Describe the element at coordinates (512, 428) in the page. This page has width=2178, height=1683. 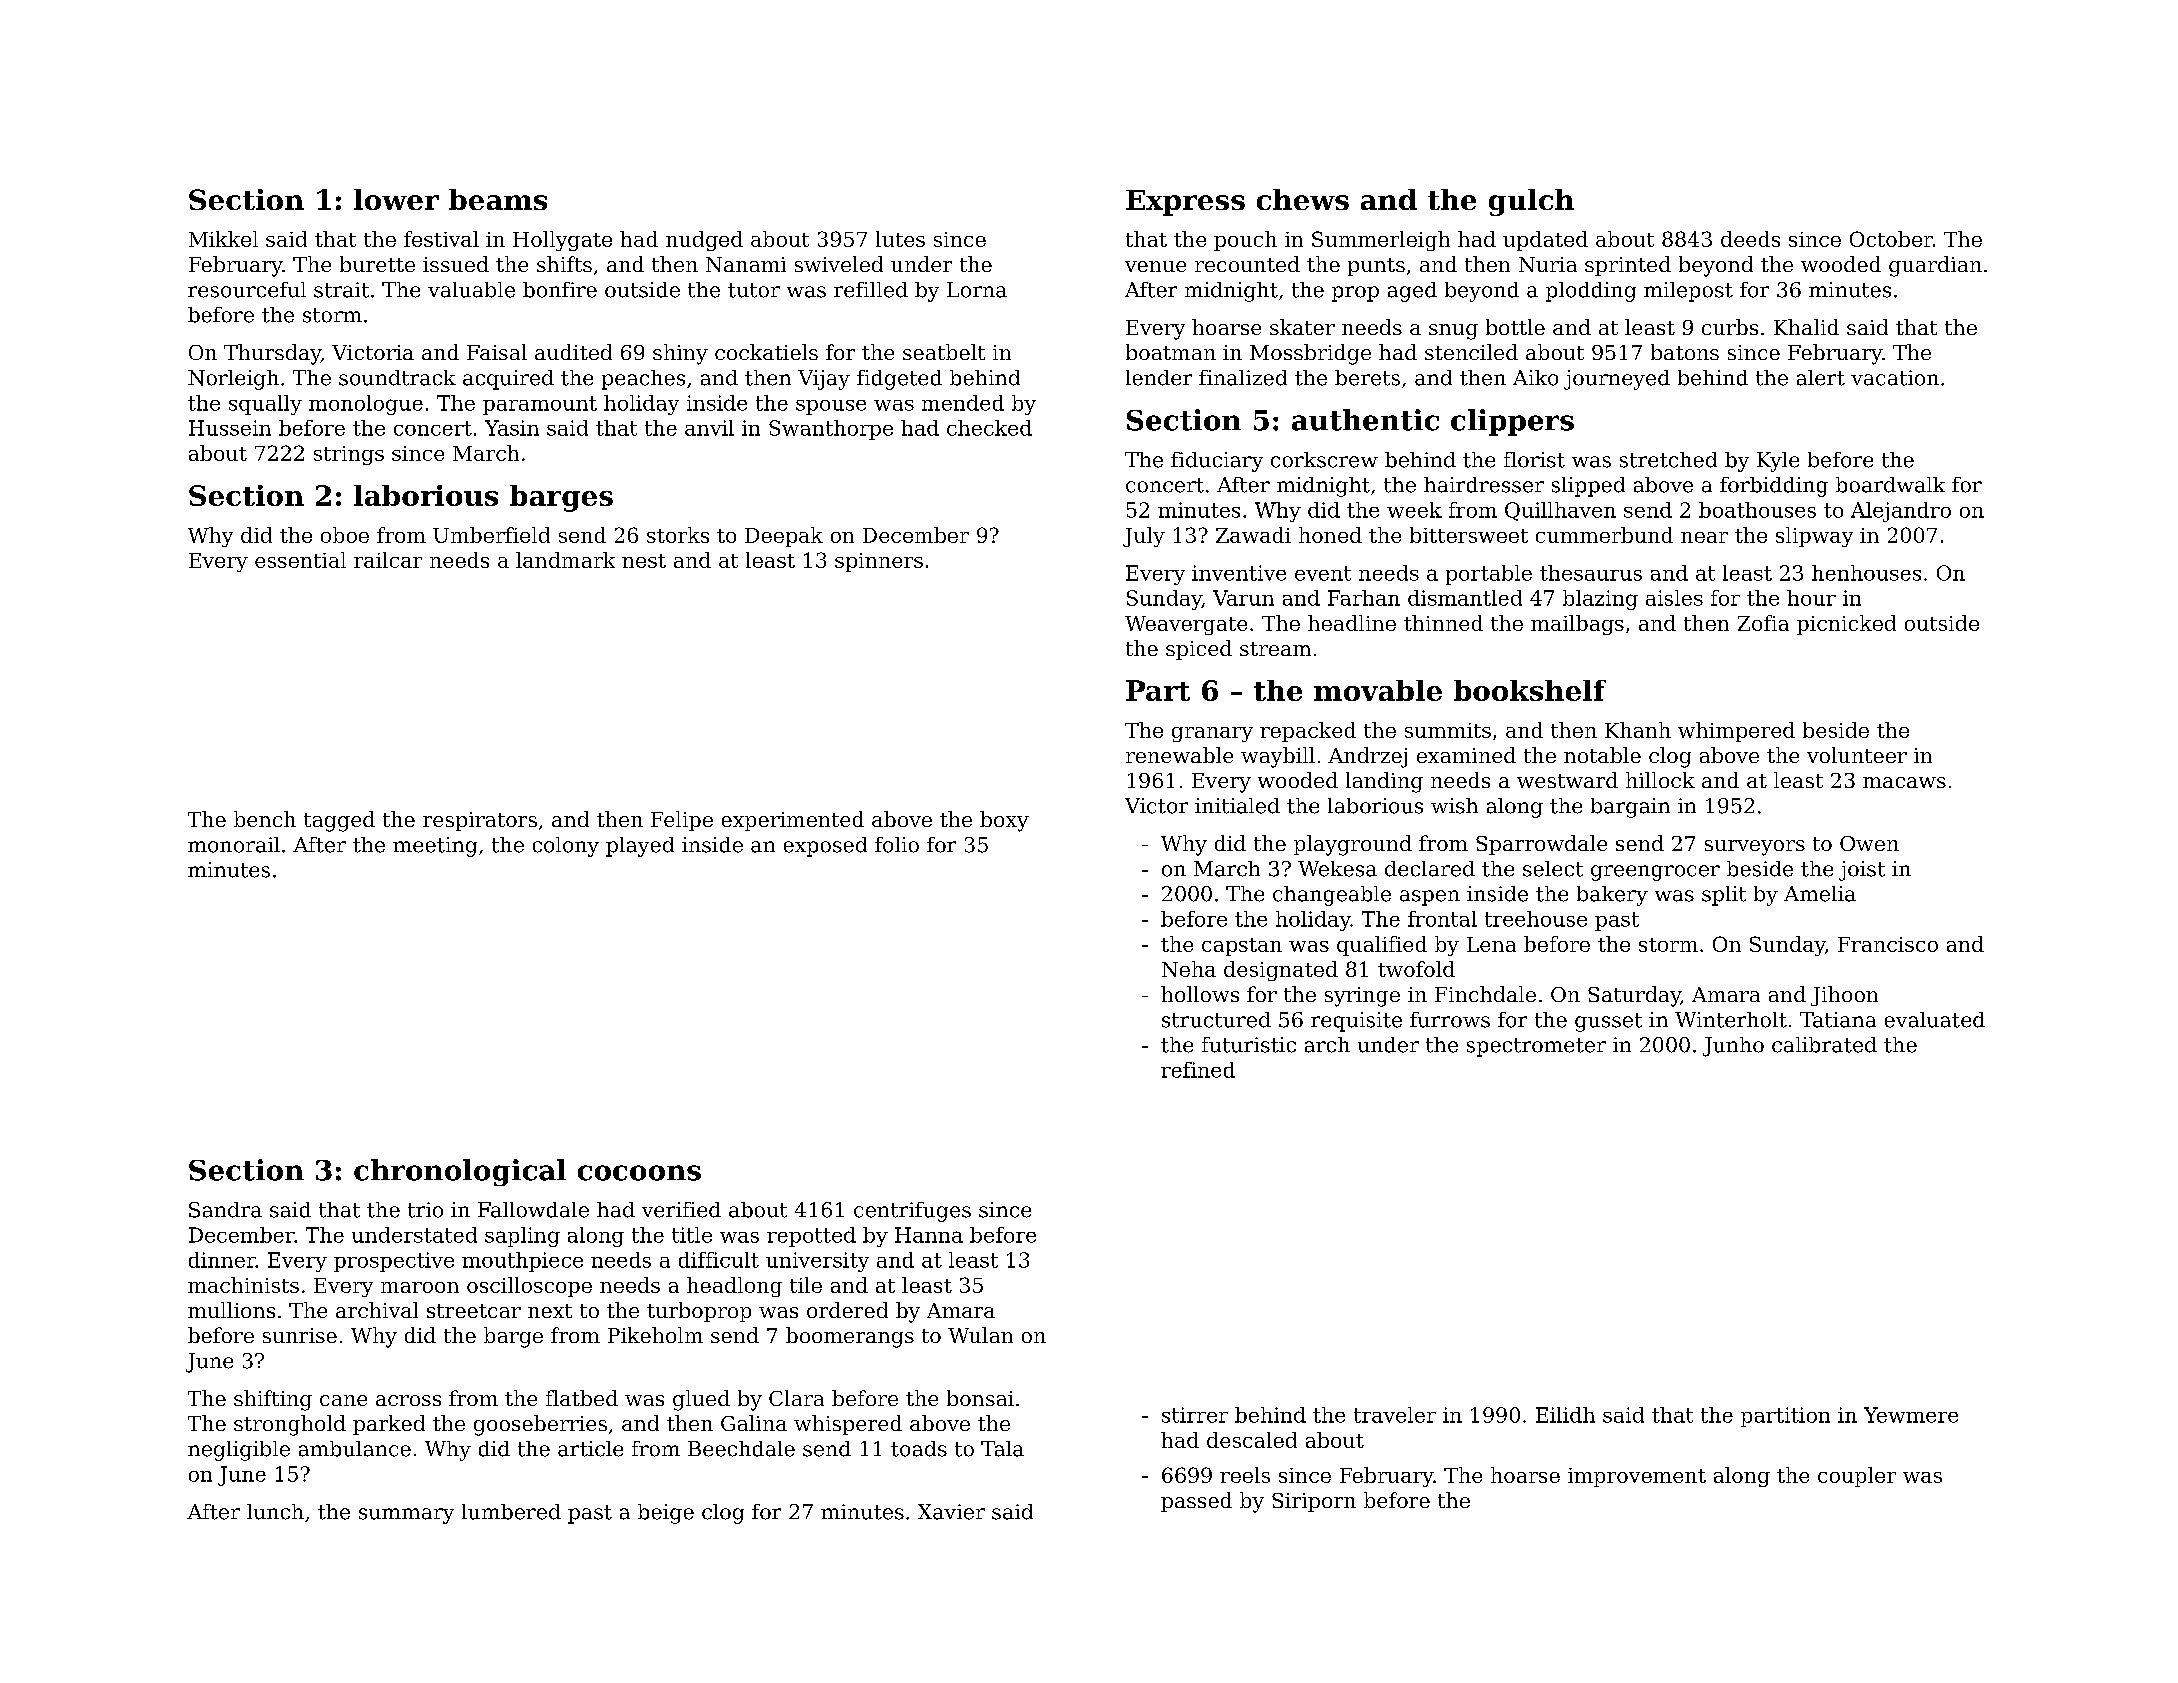
I see `Yasin` at that location.
